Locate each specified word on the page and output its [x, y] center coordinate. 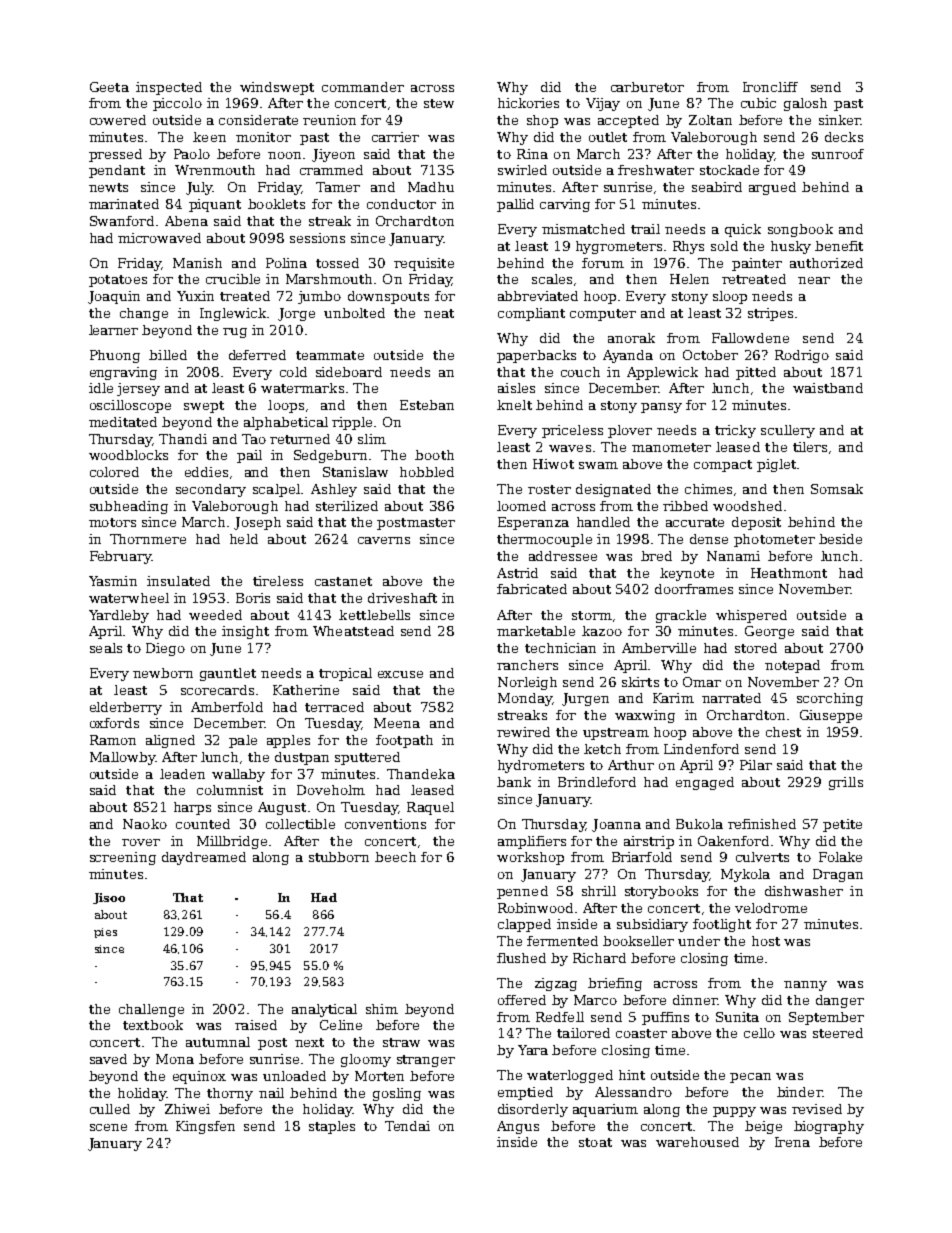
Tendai [407, 1126]
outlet [608, 137]
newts [108, 187]
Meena [397, 723]
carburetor [647, 87]
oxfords [114, 723]
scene [108, 1127]
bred [656, 556]
